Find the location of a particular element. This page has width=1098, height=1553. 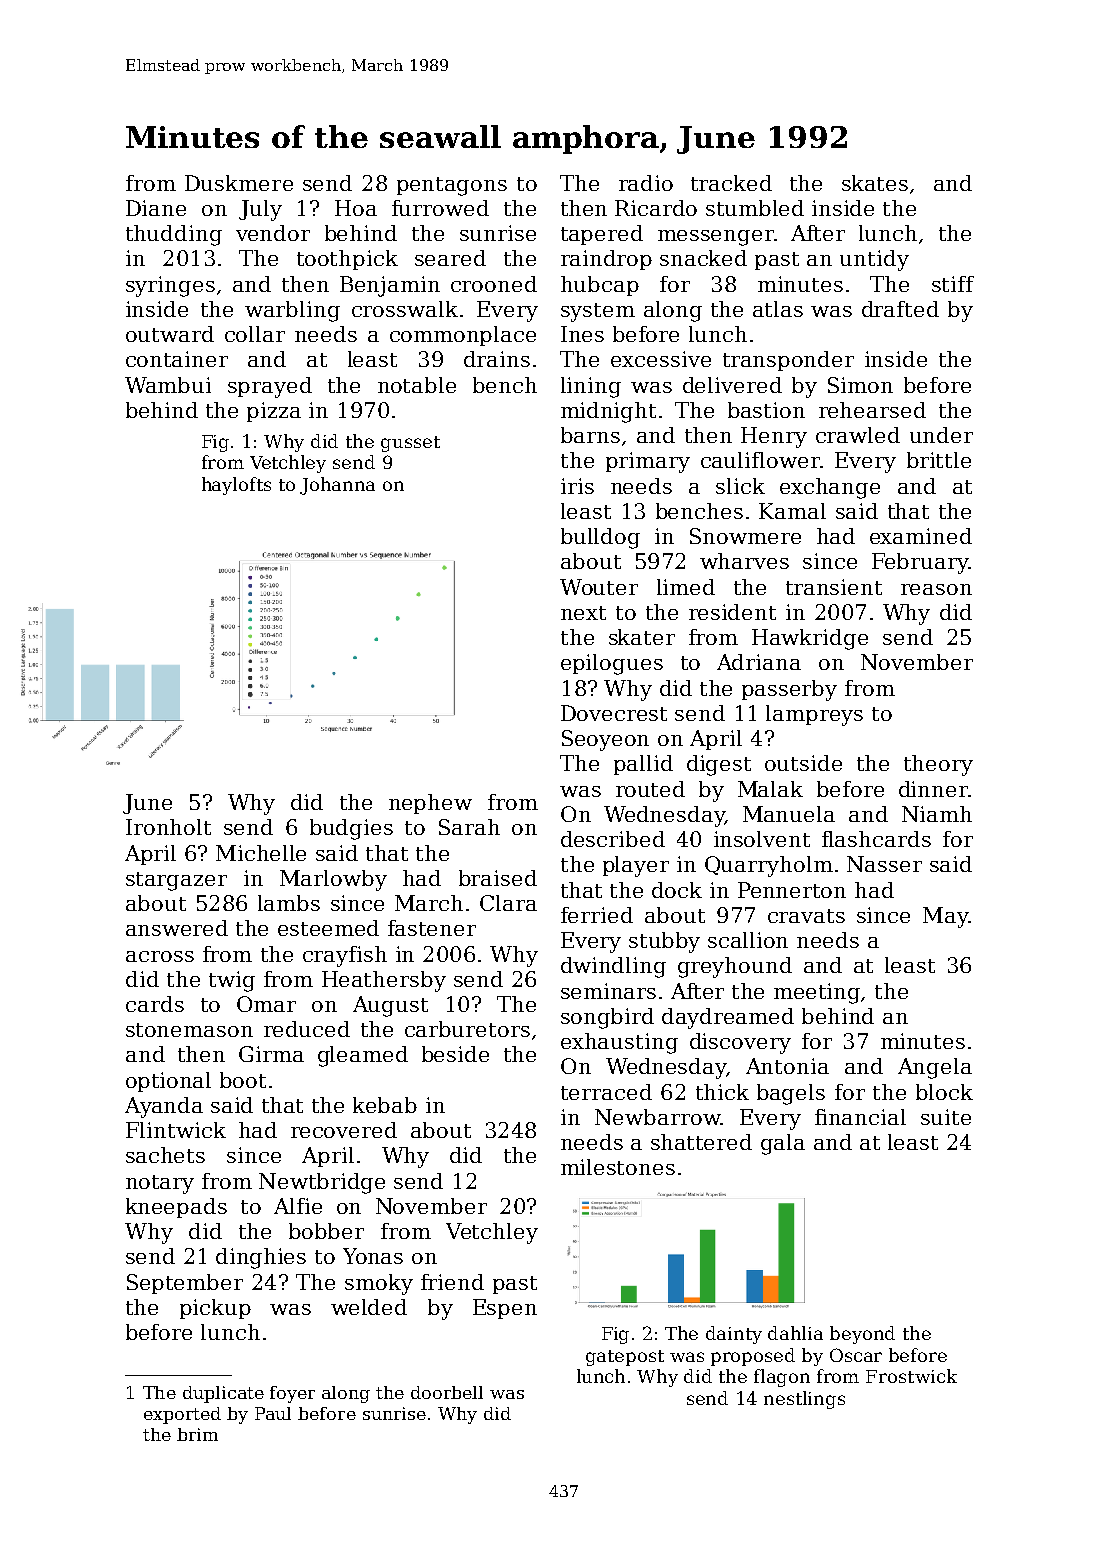

nephew is located at coordinates (430, 804).
